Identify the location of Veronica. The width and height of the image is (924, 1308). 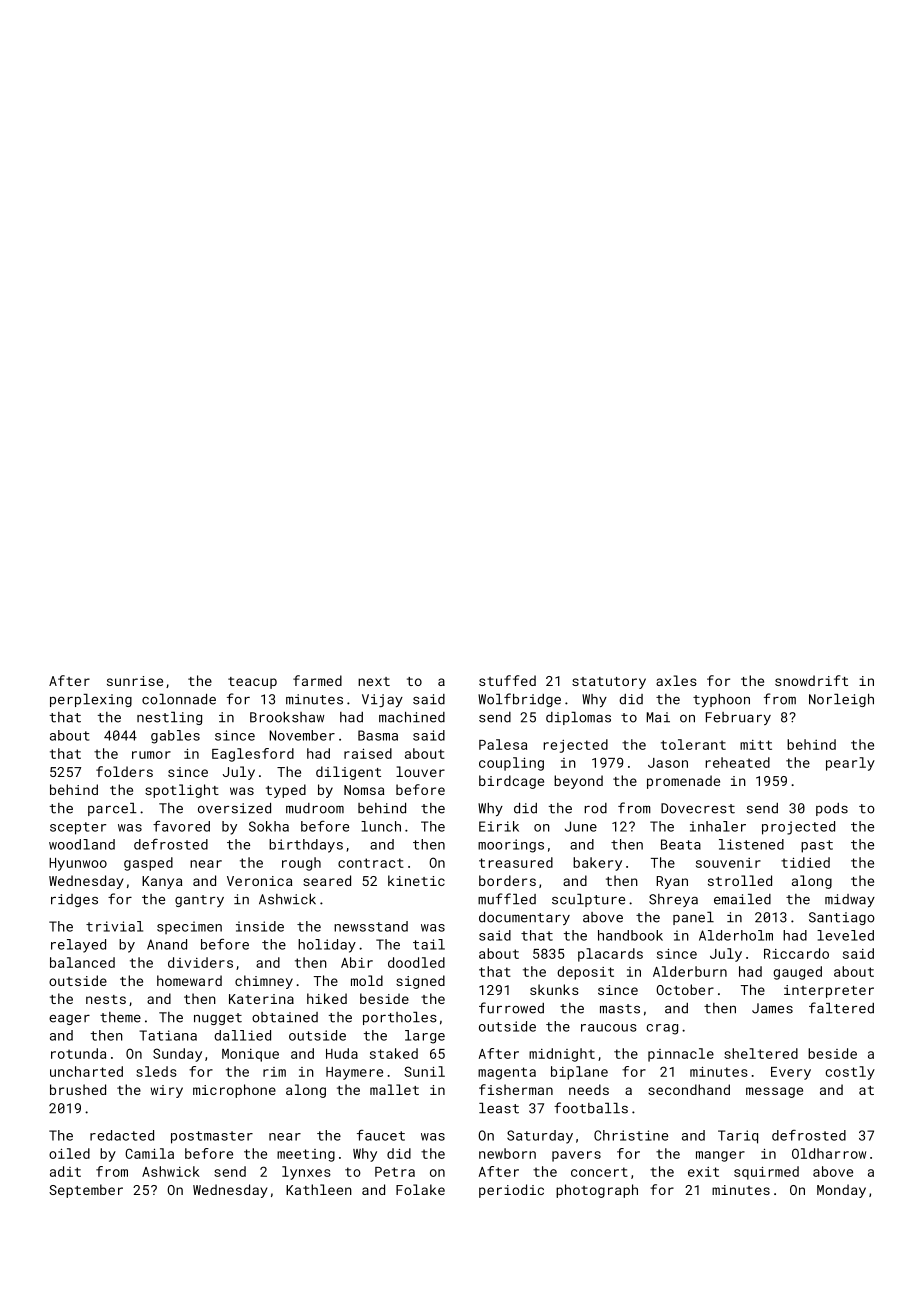
(259, 881).
